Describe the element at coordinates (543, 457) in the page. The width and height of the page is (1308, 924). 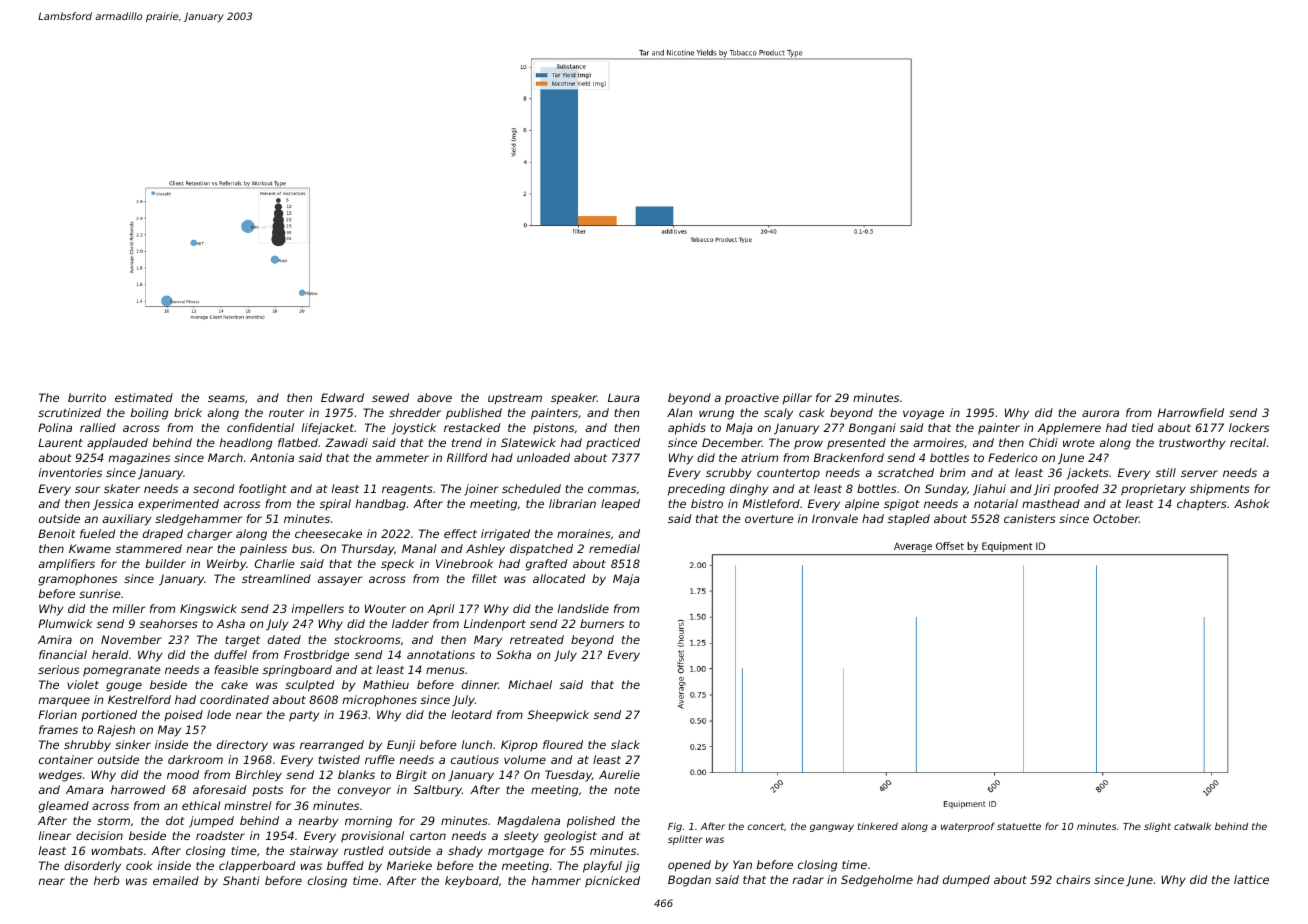
I see `unloaded` at that location.
